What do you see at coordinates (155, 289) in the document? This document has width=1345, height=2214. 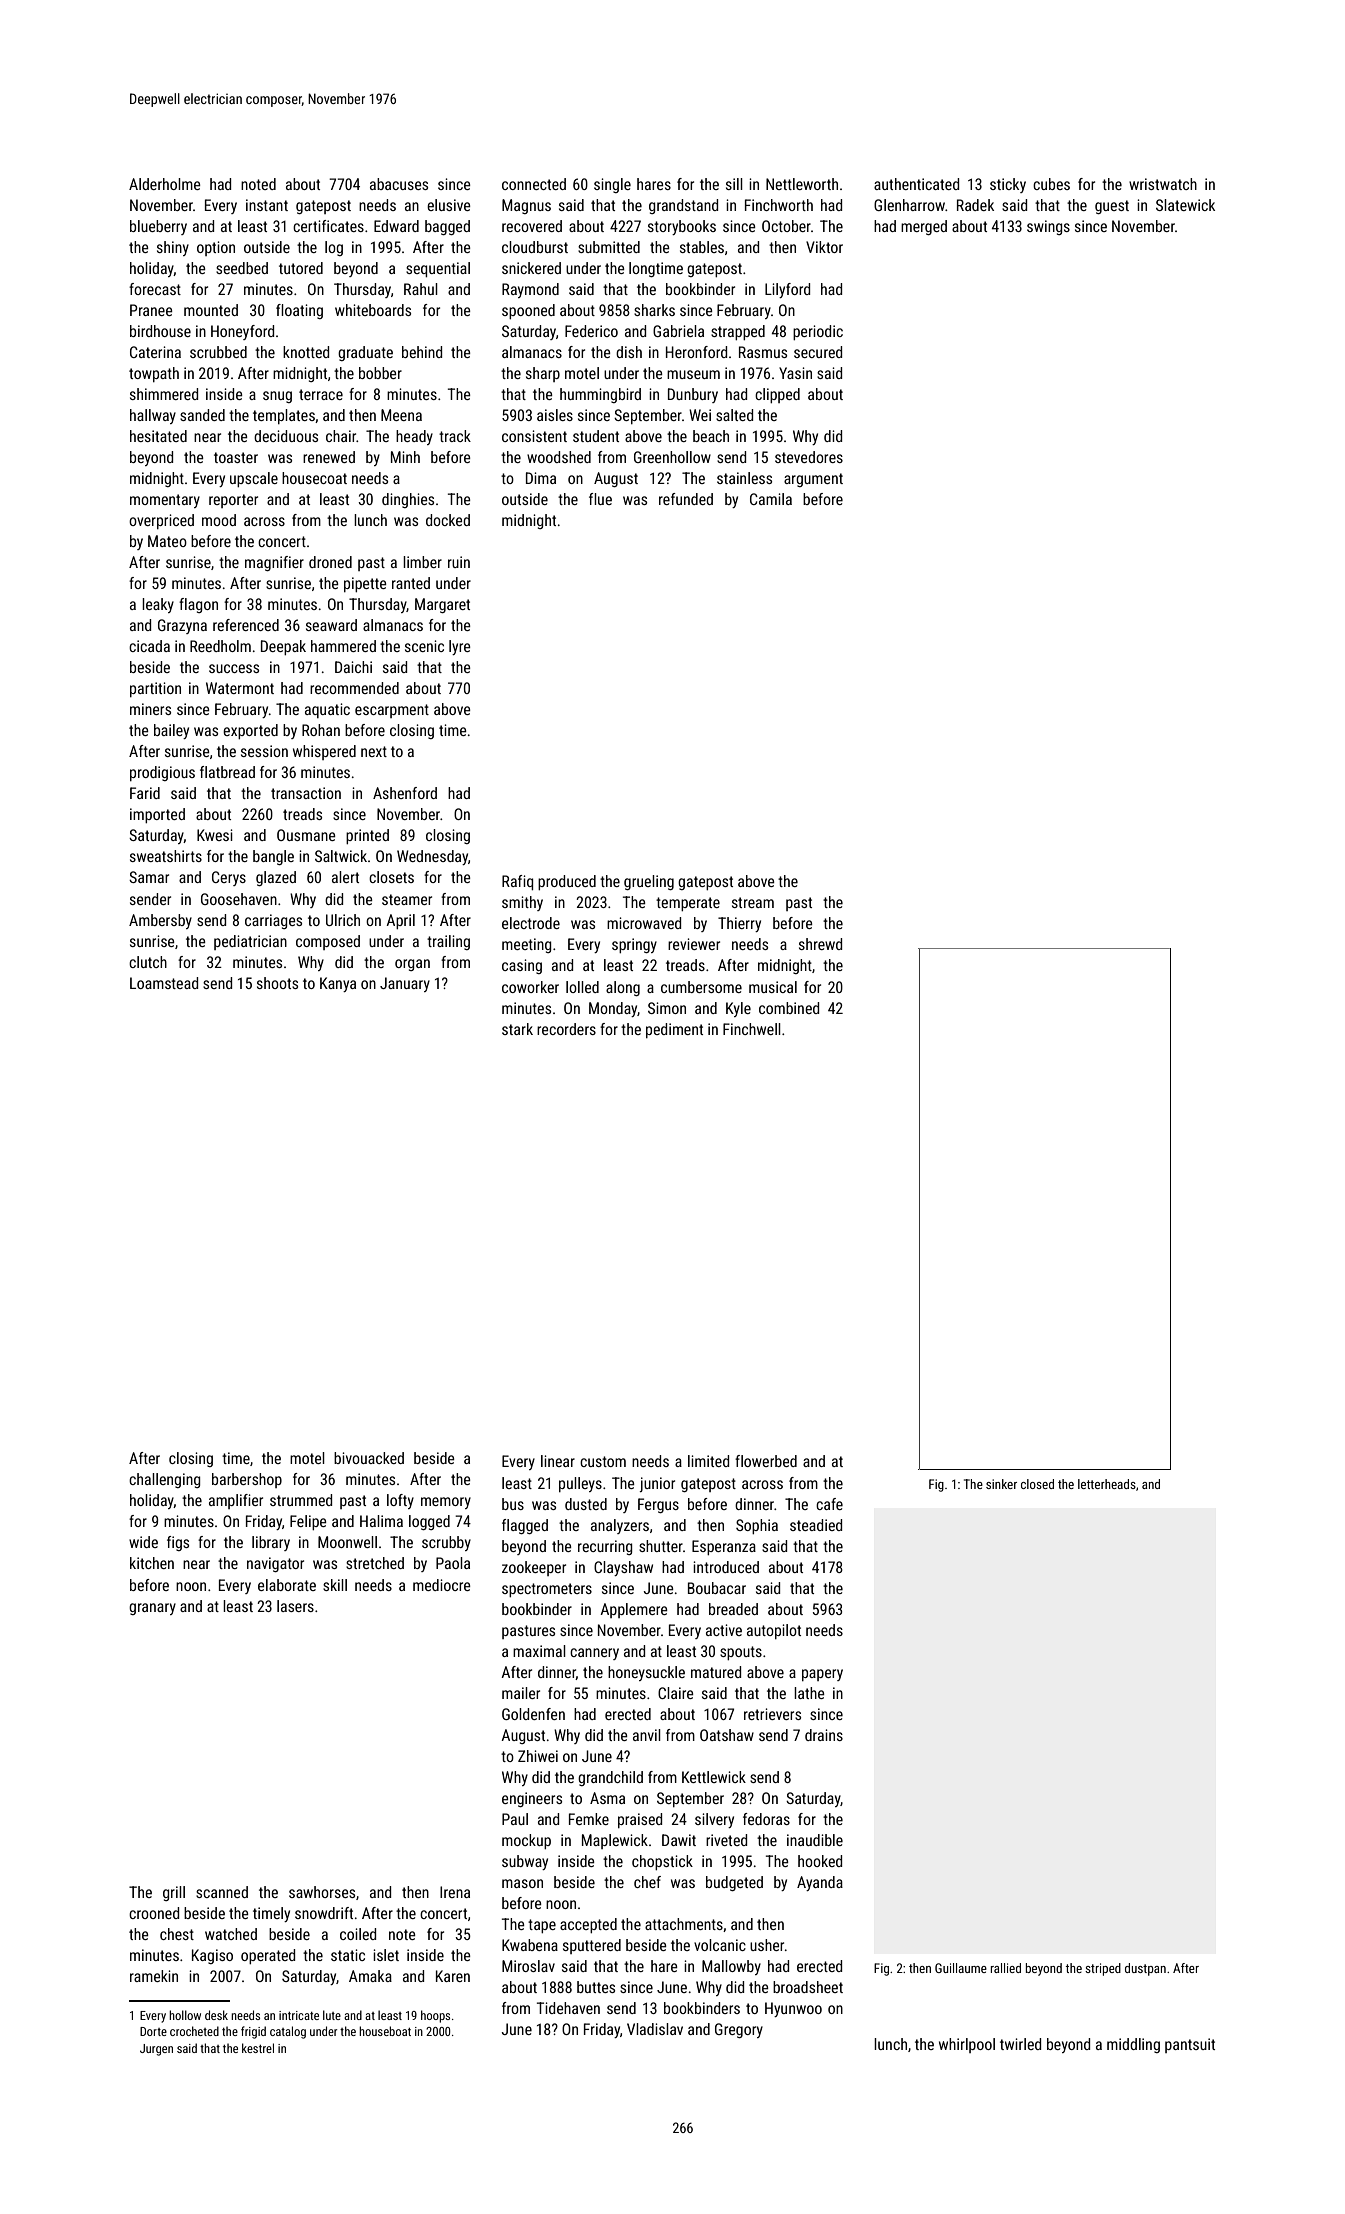 I see `forecast` at bounding box center [155, 289].
